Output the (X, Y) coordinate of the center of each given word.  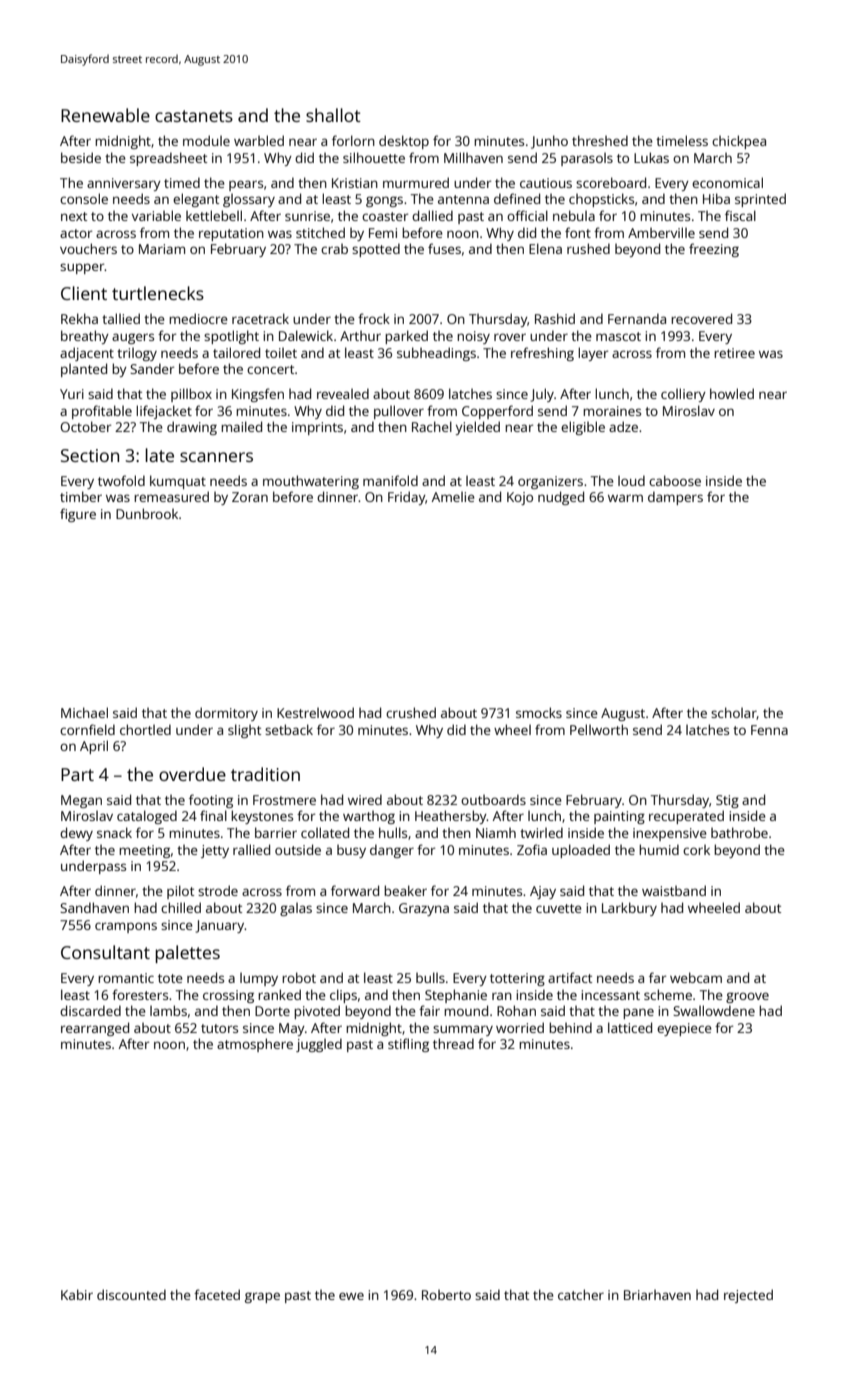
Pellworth (599, 729)
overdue (192, 774)
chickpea (739, 142)
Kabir (77, 1294)
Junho (549, 142)
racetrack (260, 318)
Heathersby (451, 817)
